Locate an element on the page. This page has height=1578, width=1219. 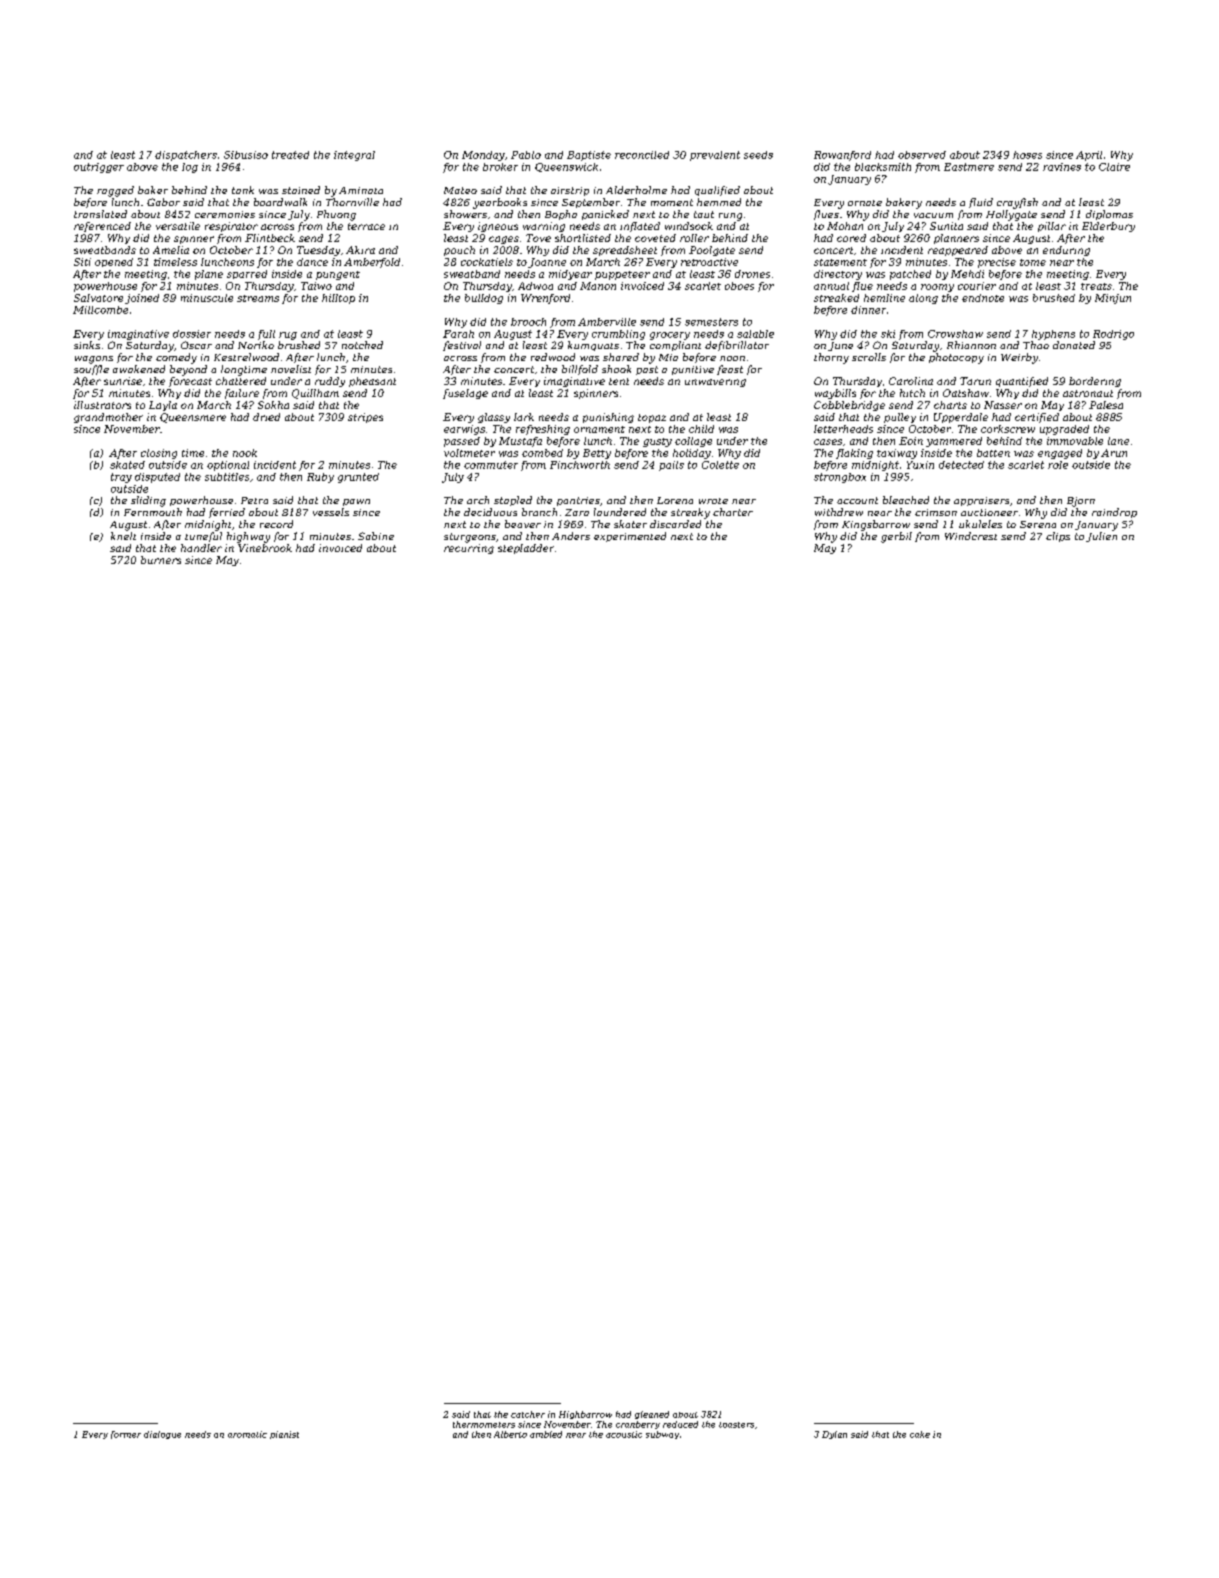
experimented is located at coordinates (630, 537).
